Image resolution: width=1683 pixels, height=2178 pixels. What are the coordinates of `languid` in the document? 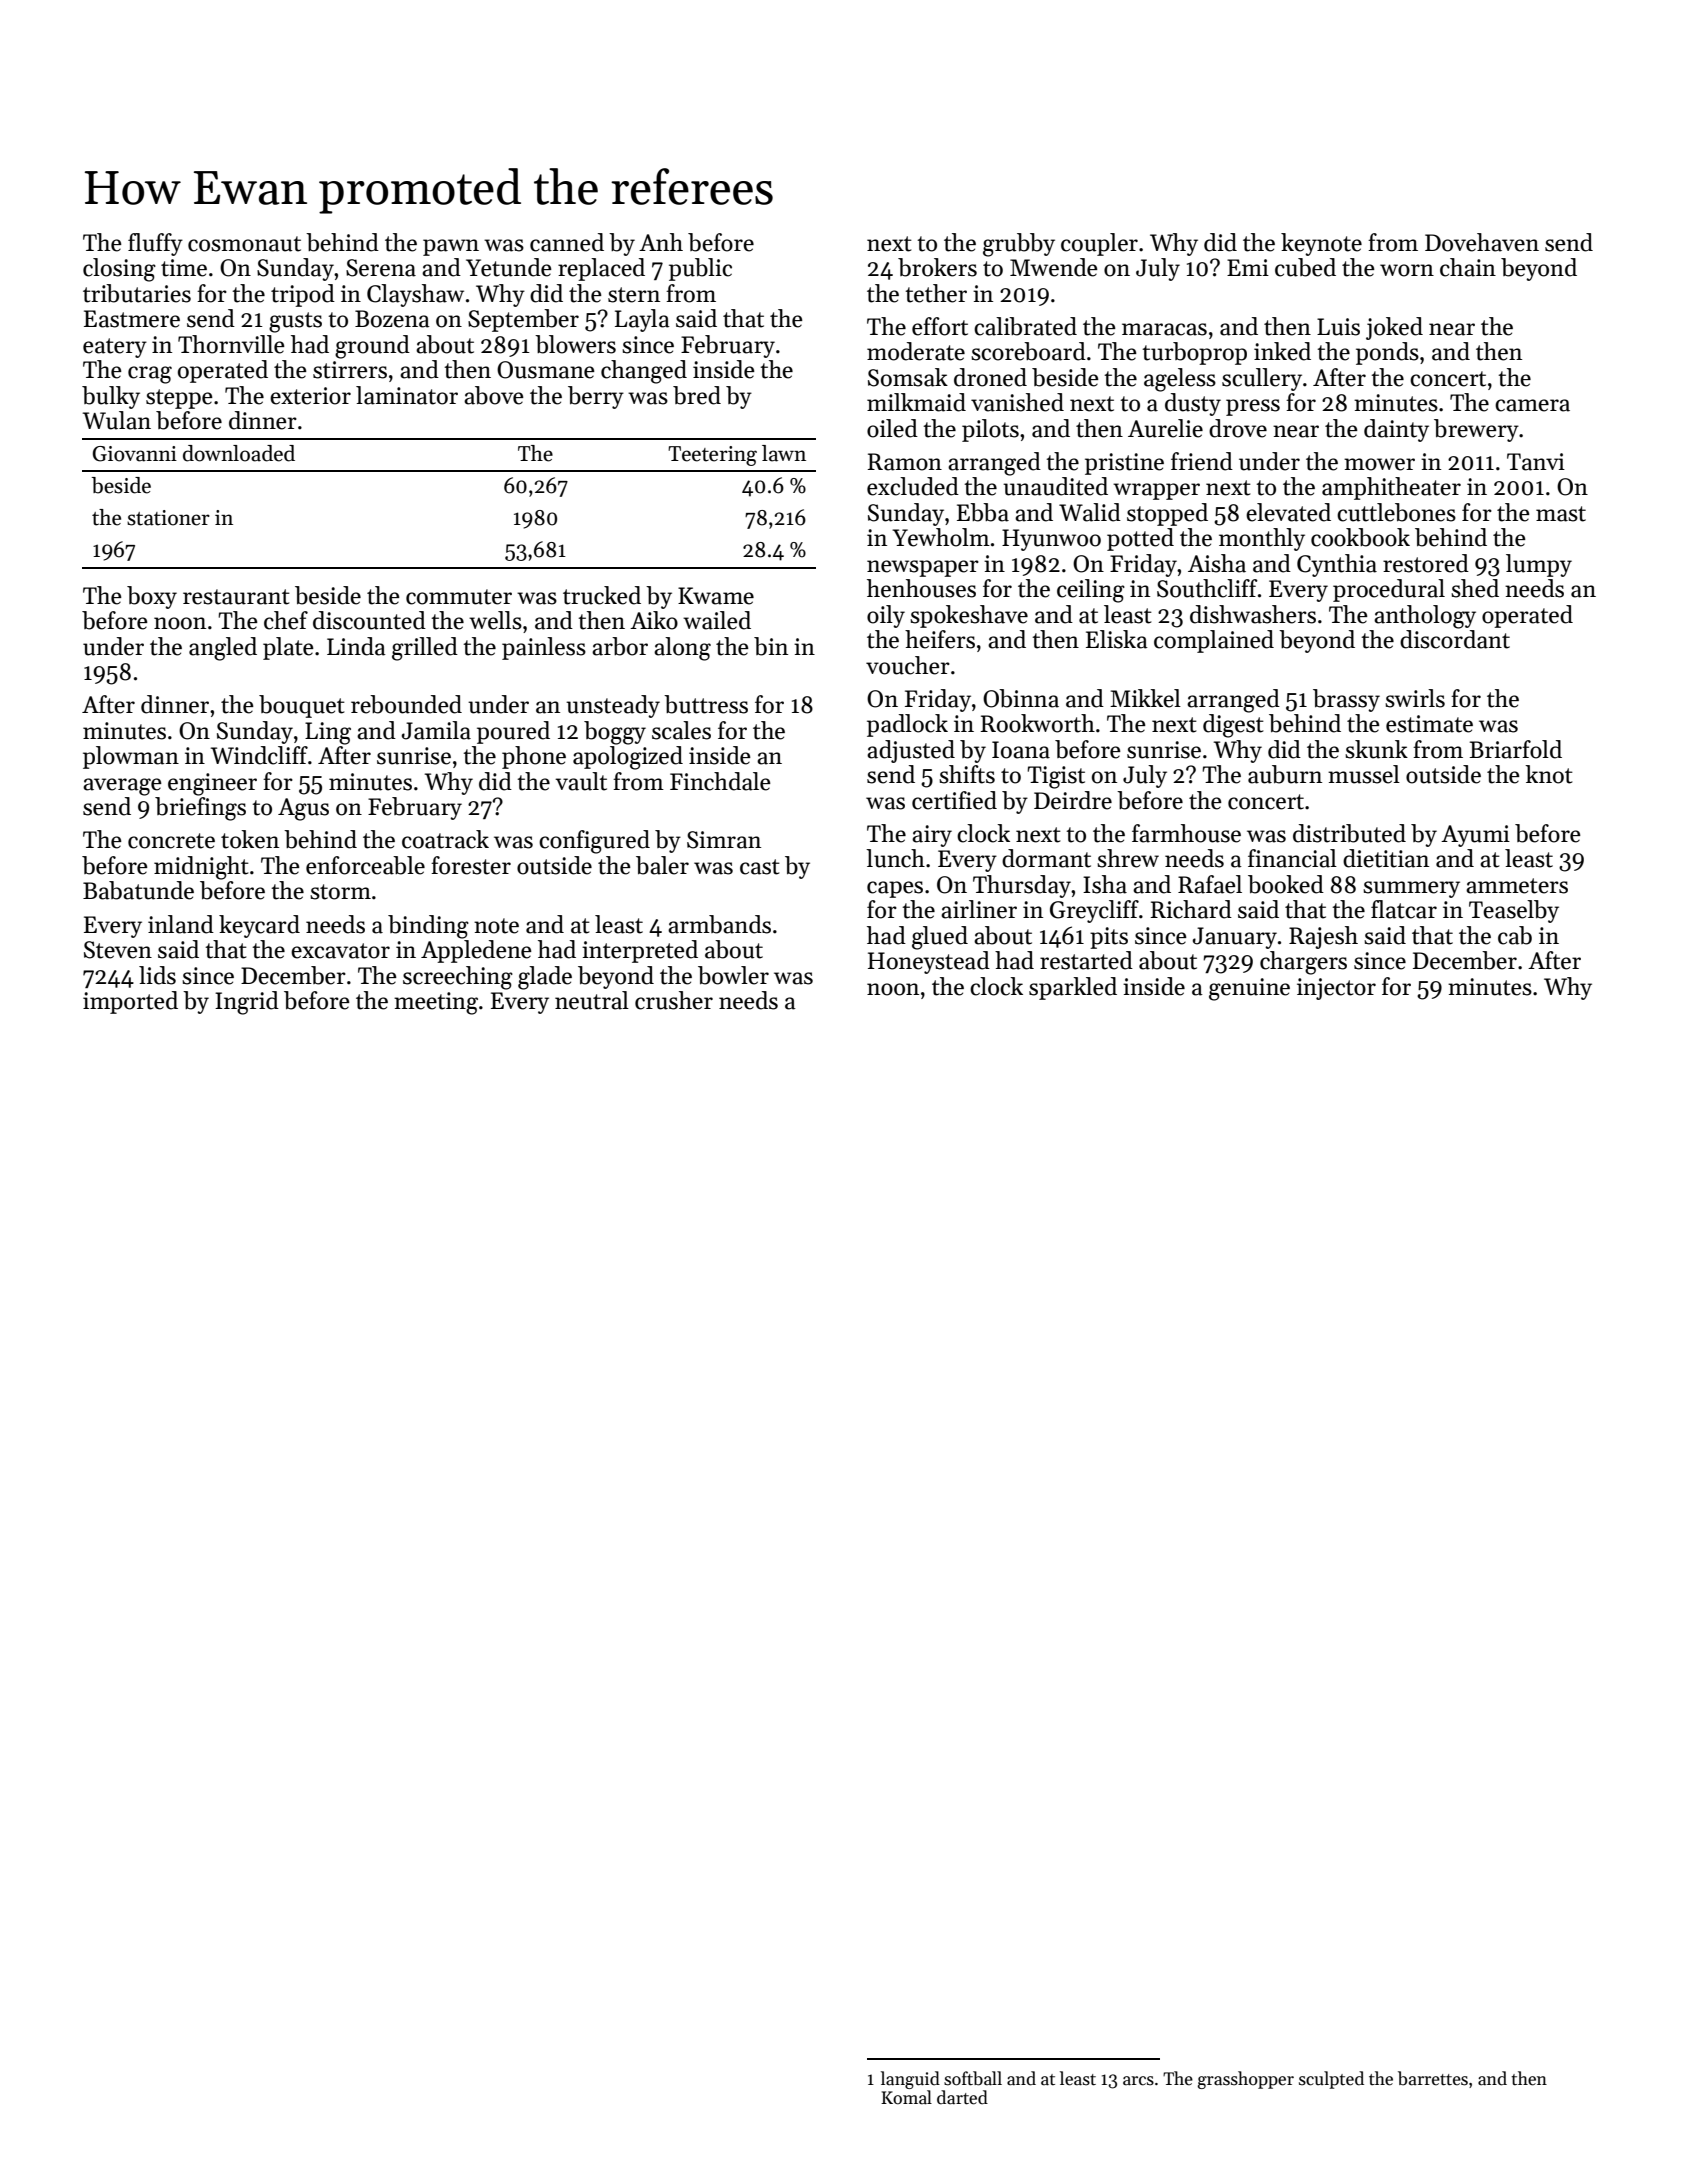 It's located at (910, 2080).
